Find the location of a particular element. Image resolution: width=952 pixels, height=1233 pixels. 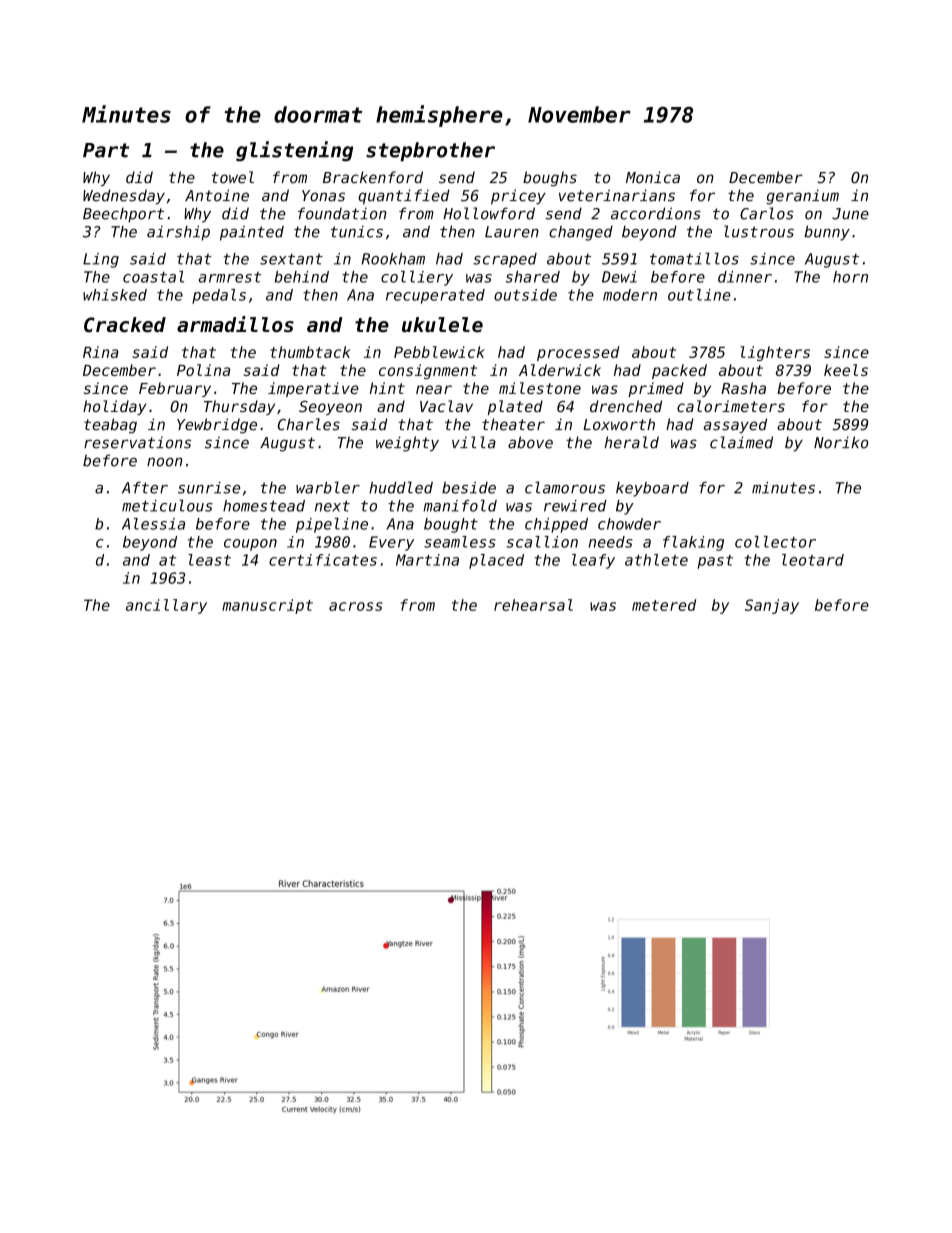

Charles is located at coordinates (309, 424).
